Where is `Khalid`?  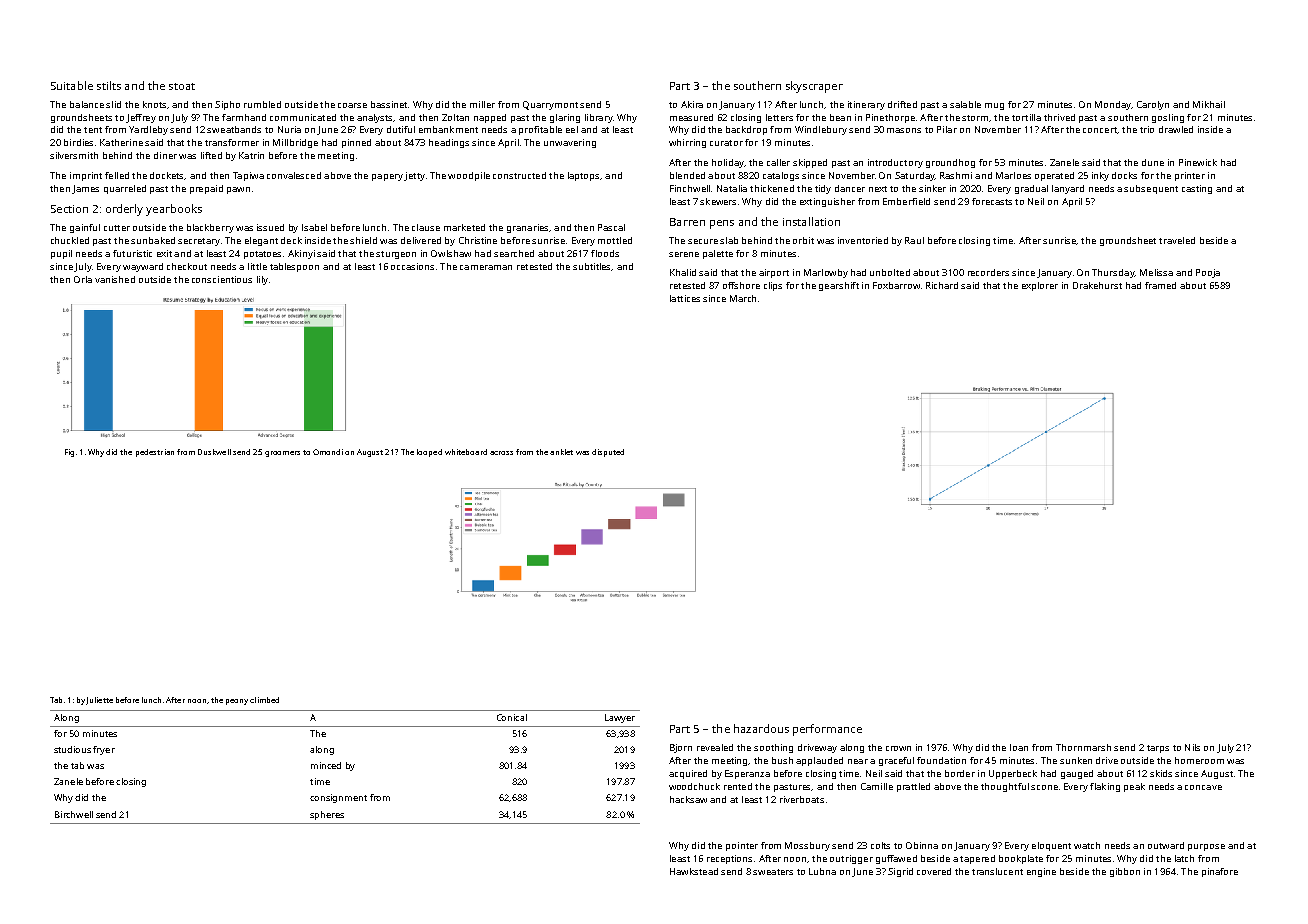
Khalid is located at coordinates (683, 272).
